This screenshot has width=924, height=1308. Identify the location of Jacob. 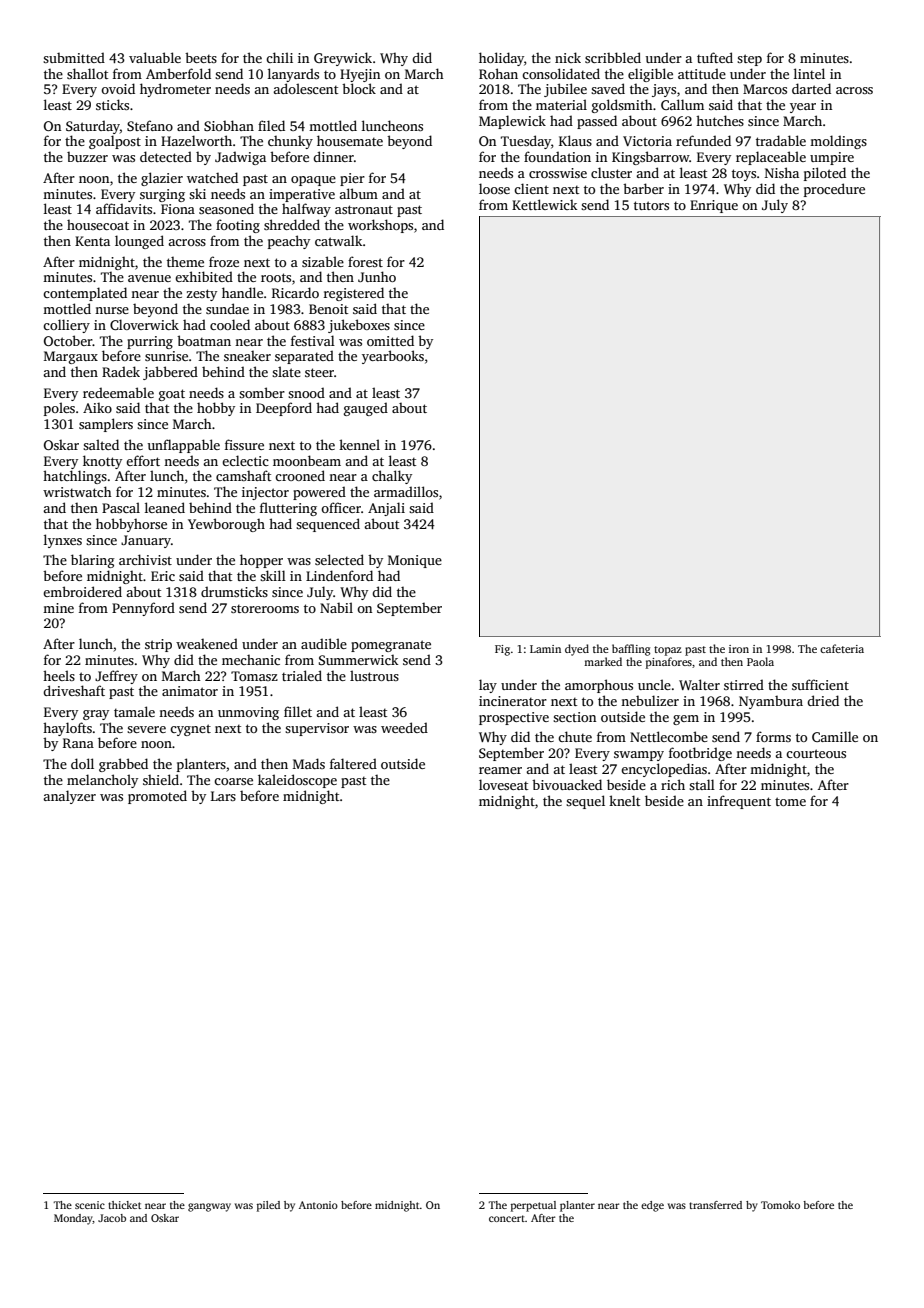
(112, 1218).
